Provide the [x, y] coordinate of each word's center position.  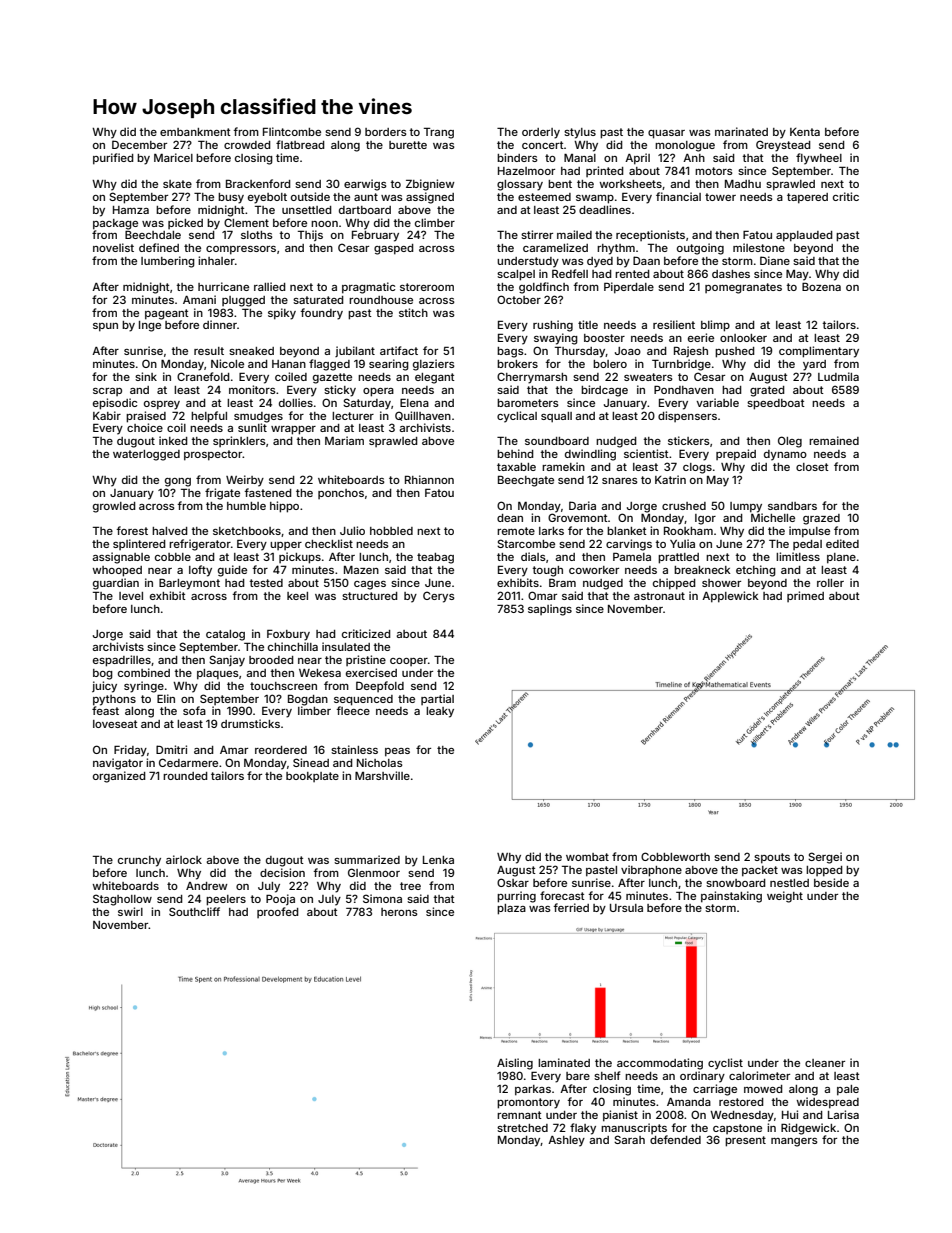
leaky [440, 712]
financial [678, 196]
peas [397, 752]
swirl [130, 911]
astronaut [659, 596]
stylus [580, 133]
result [209, 351]
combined [144, 672]
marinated [741, 131]
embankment [195, 132]
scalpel [516, 275]
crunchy [139, 861]
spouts [772, 858]
